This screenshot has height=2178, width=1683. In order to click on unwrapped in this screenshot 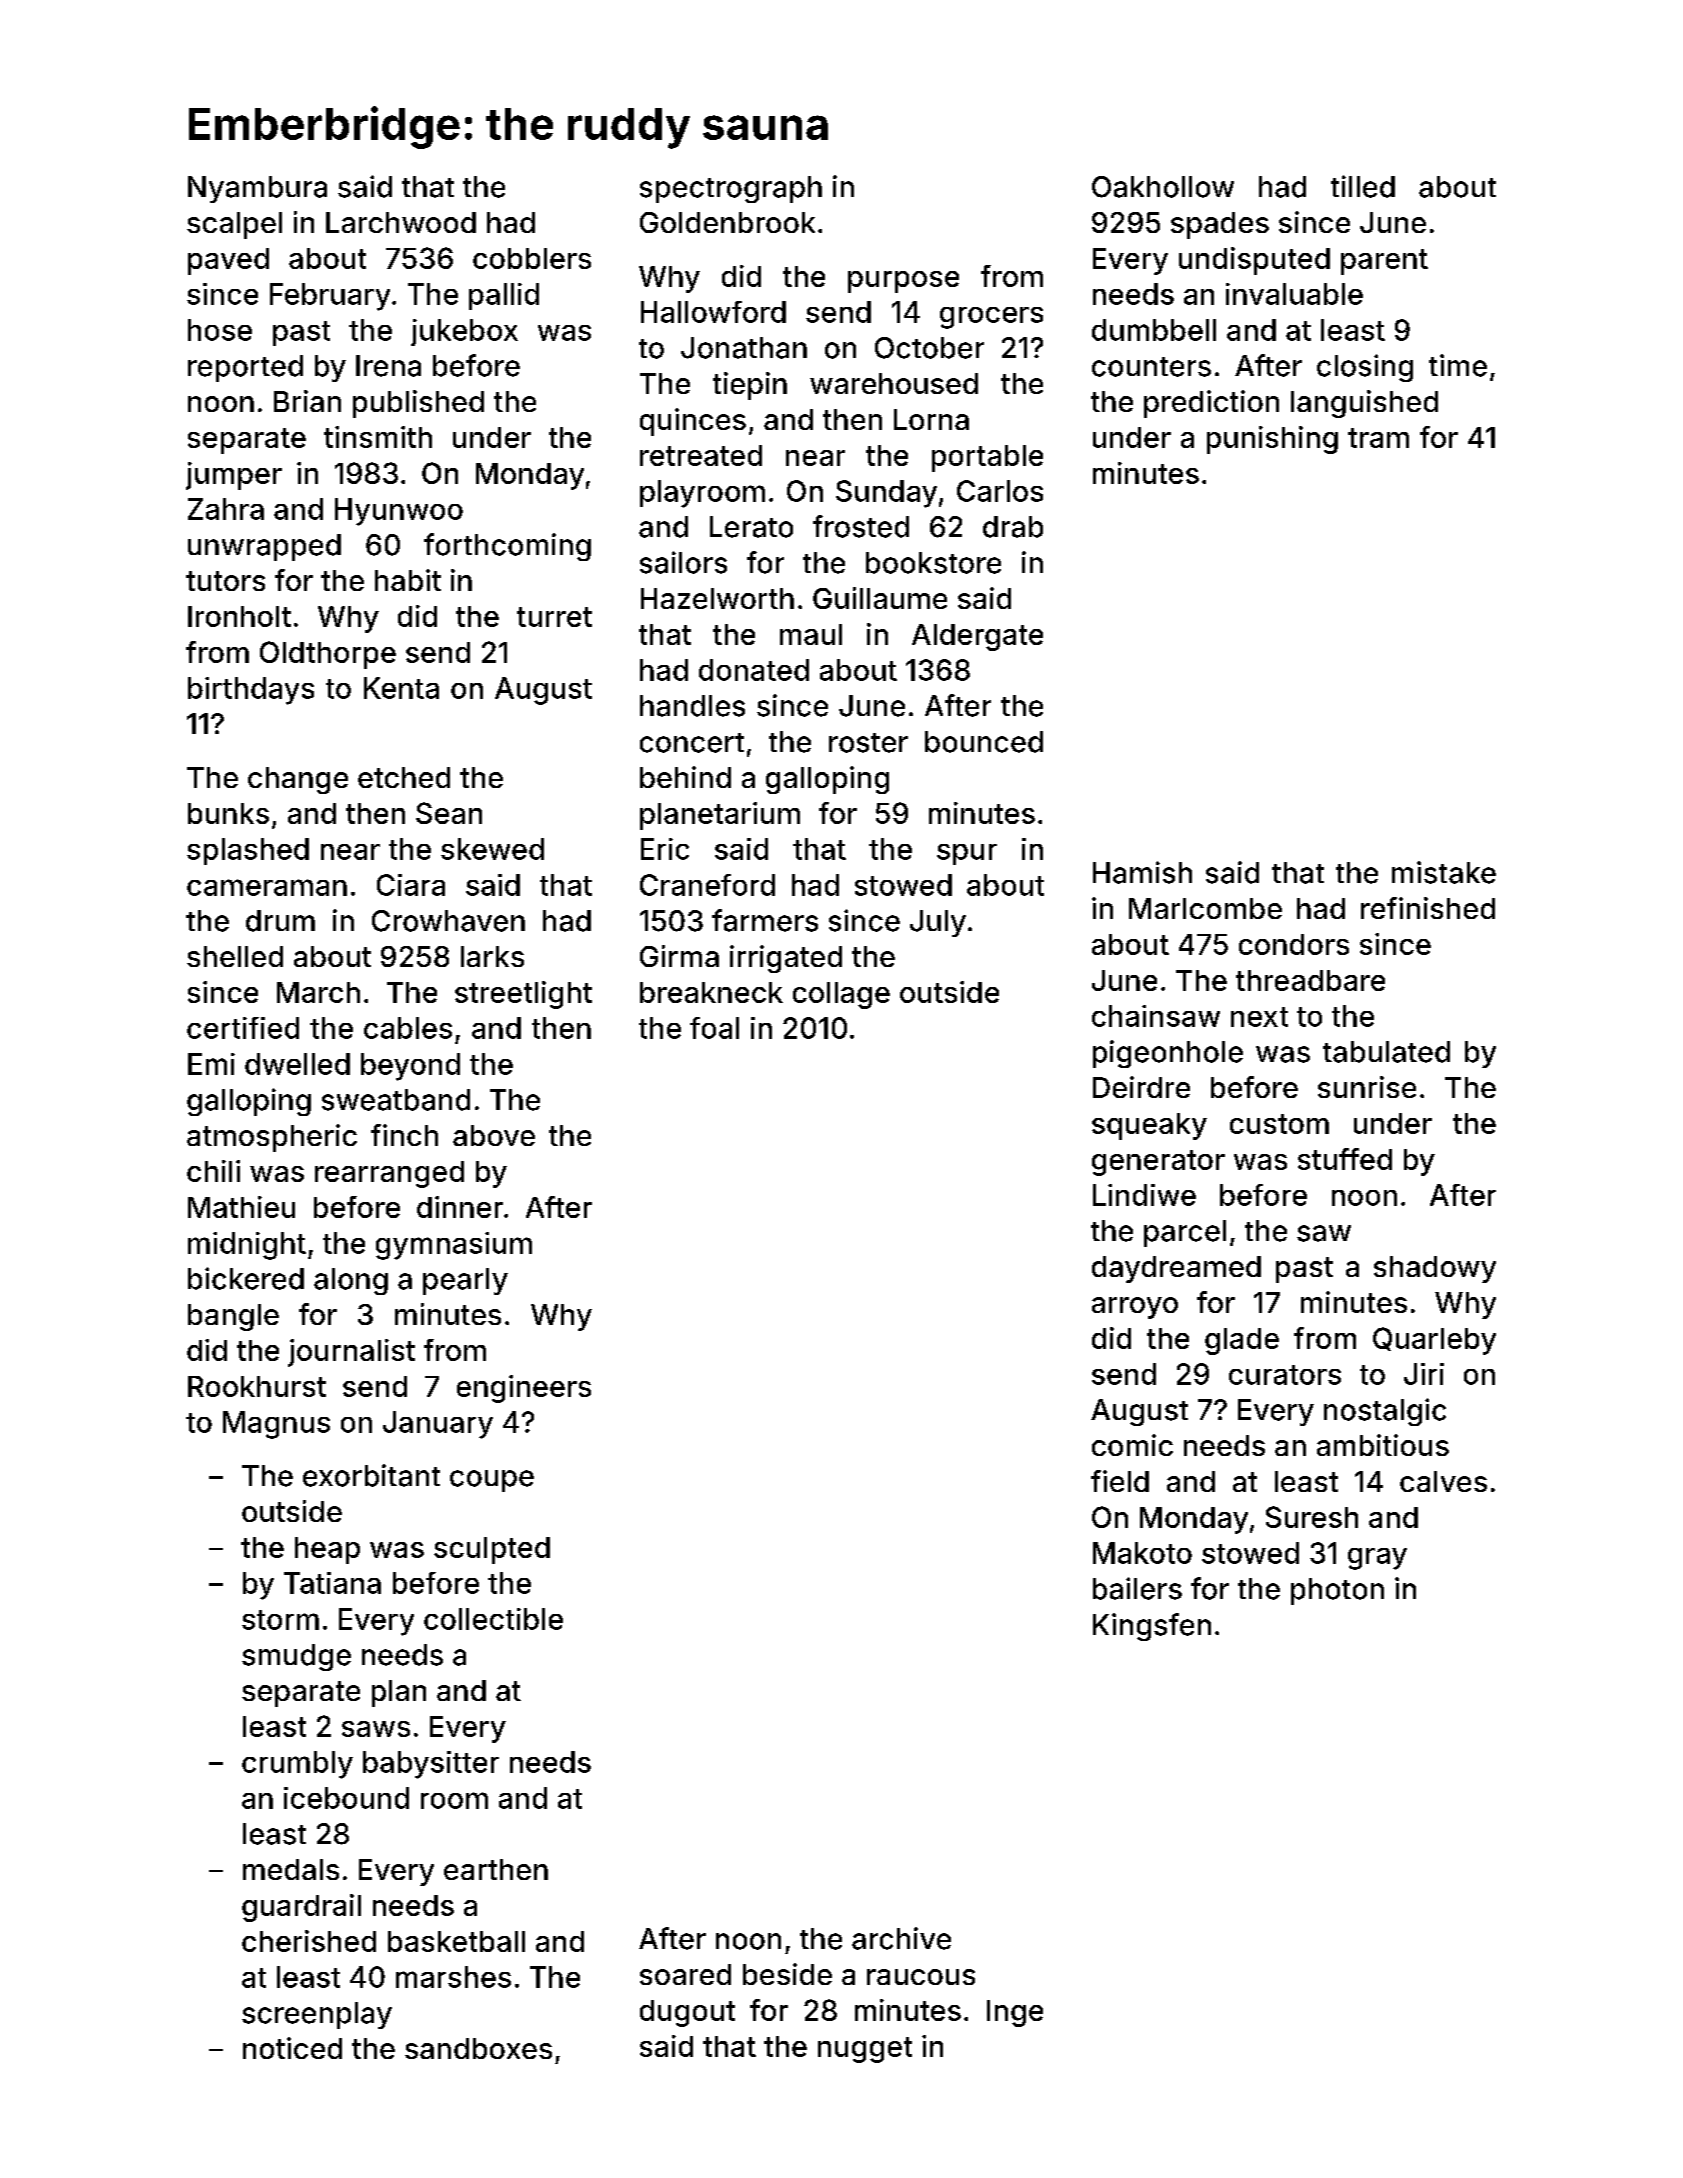, I will do `click(264, 547)`.
